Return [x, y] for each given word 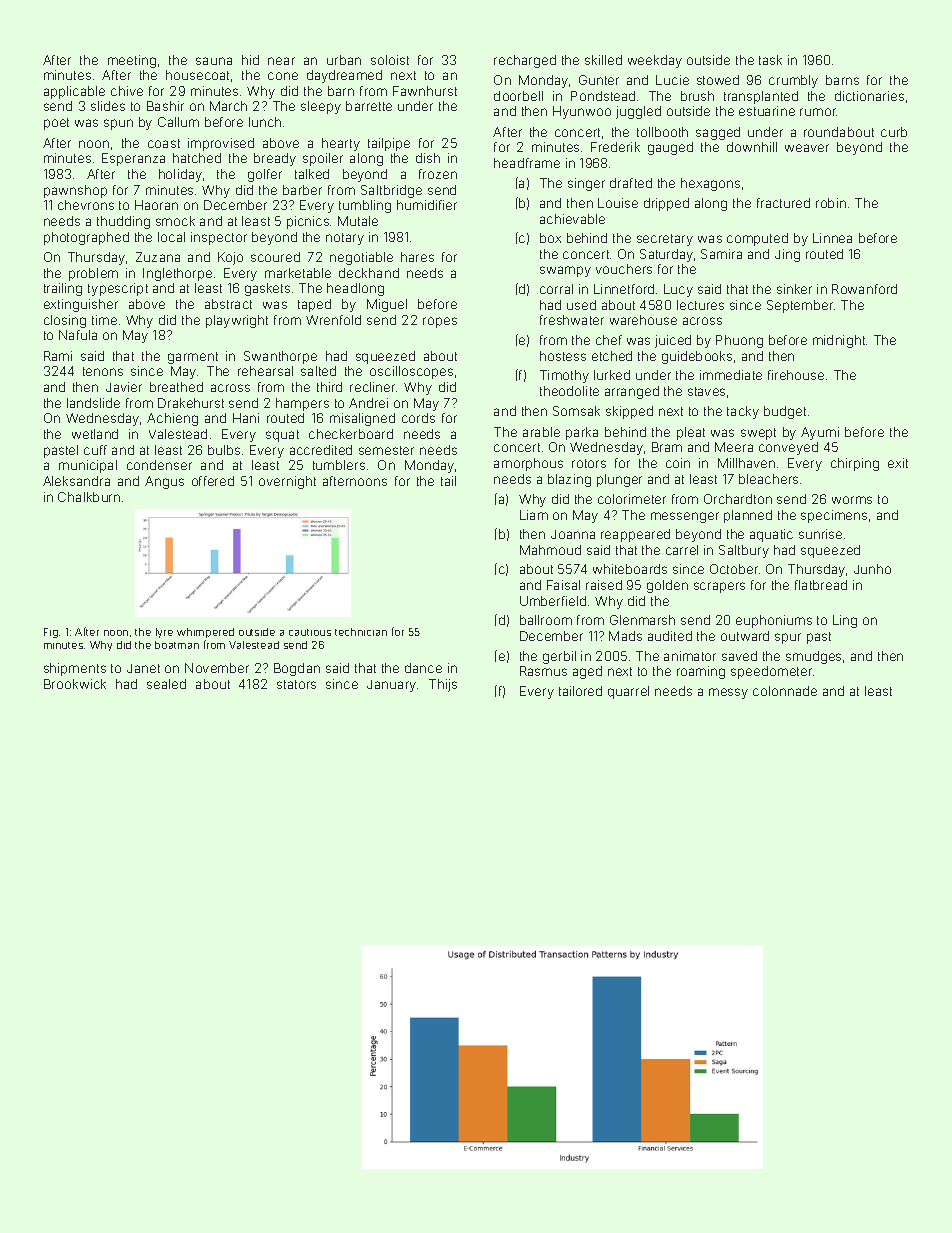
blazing [569, 480]
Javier [124, 387]
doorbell [518, 96]
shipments [75, 669]
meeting [132, 61]
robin [831, 203]
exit [898, 463]
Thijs [443, 685]
